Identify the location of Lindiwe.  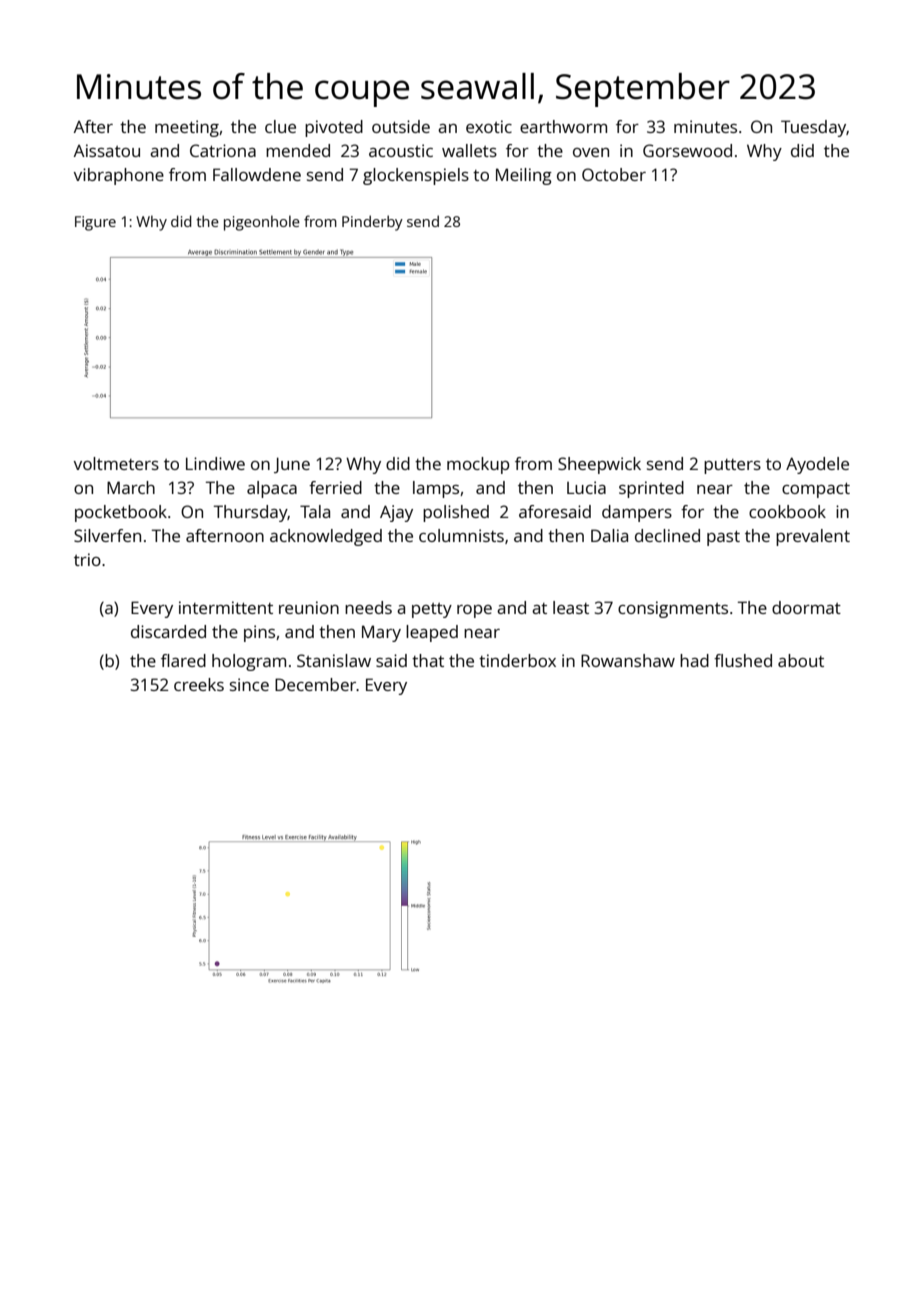
(215, 463).
